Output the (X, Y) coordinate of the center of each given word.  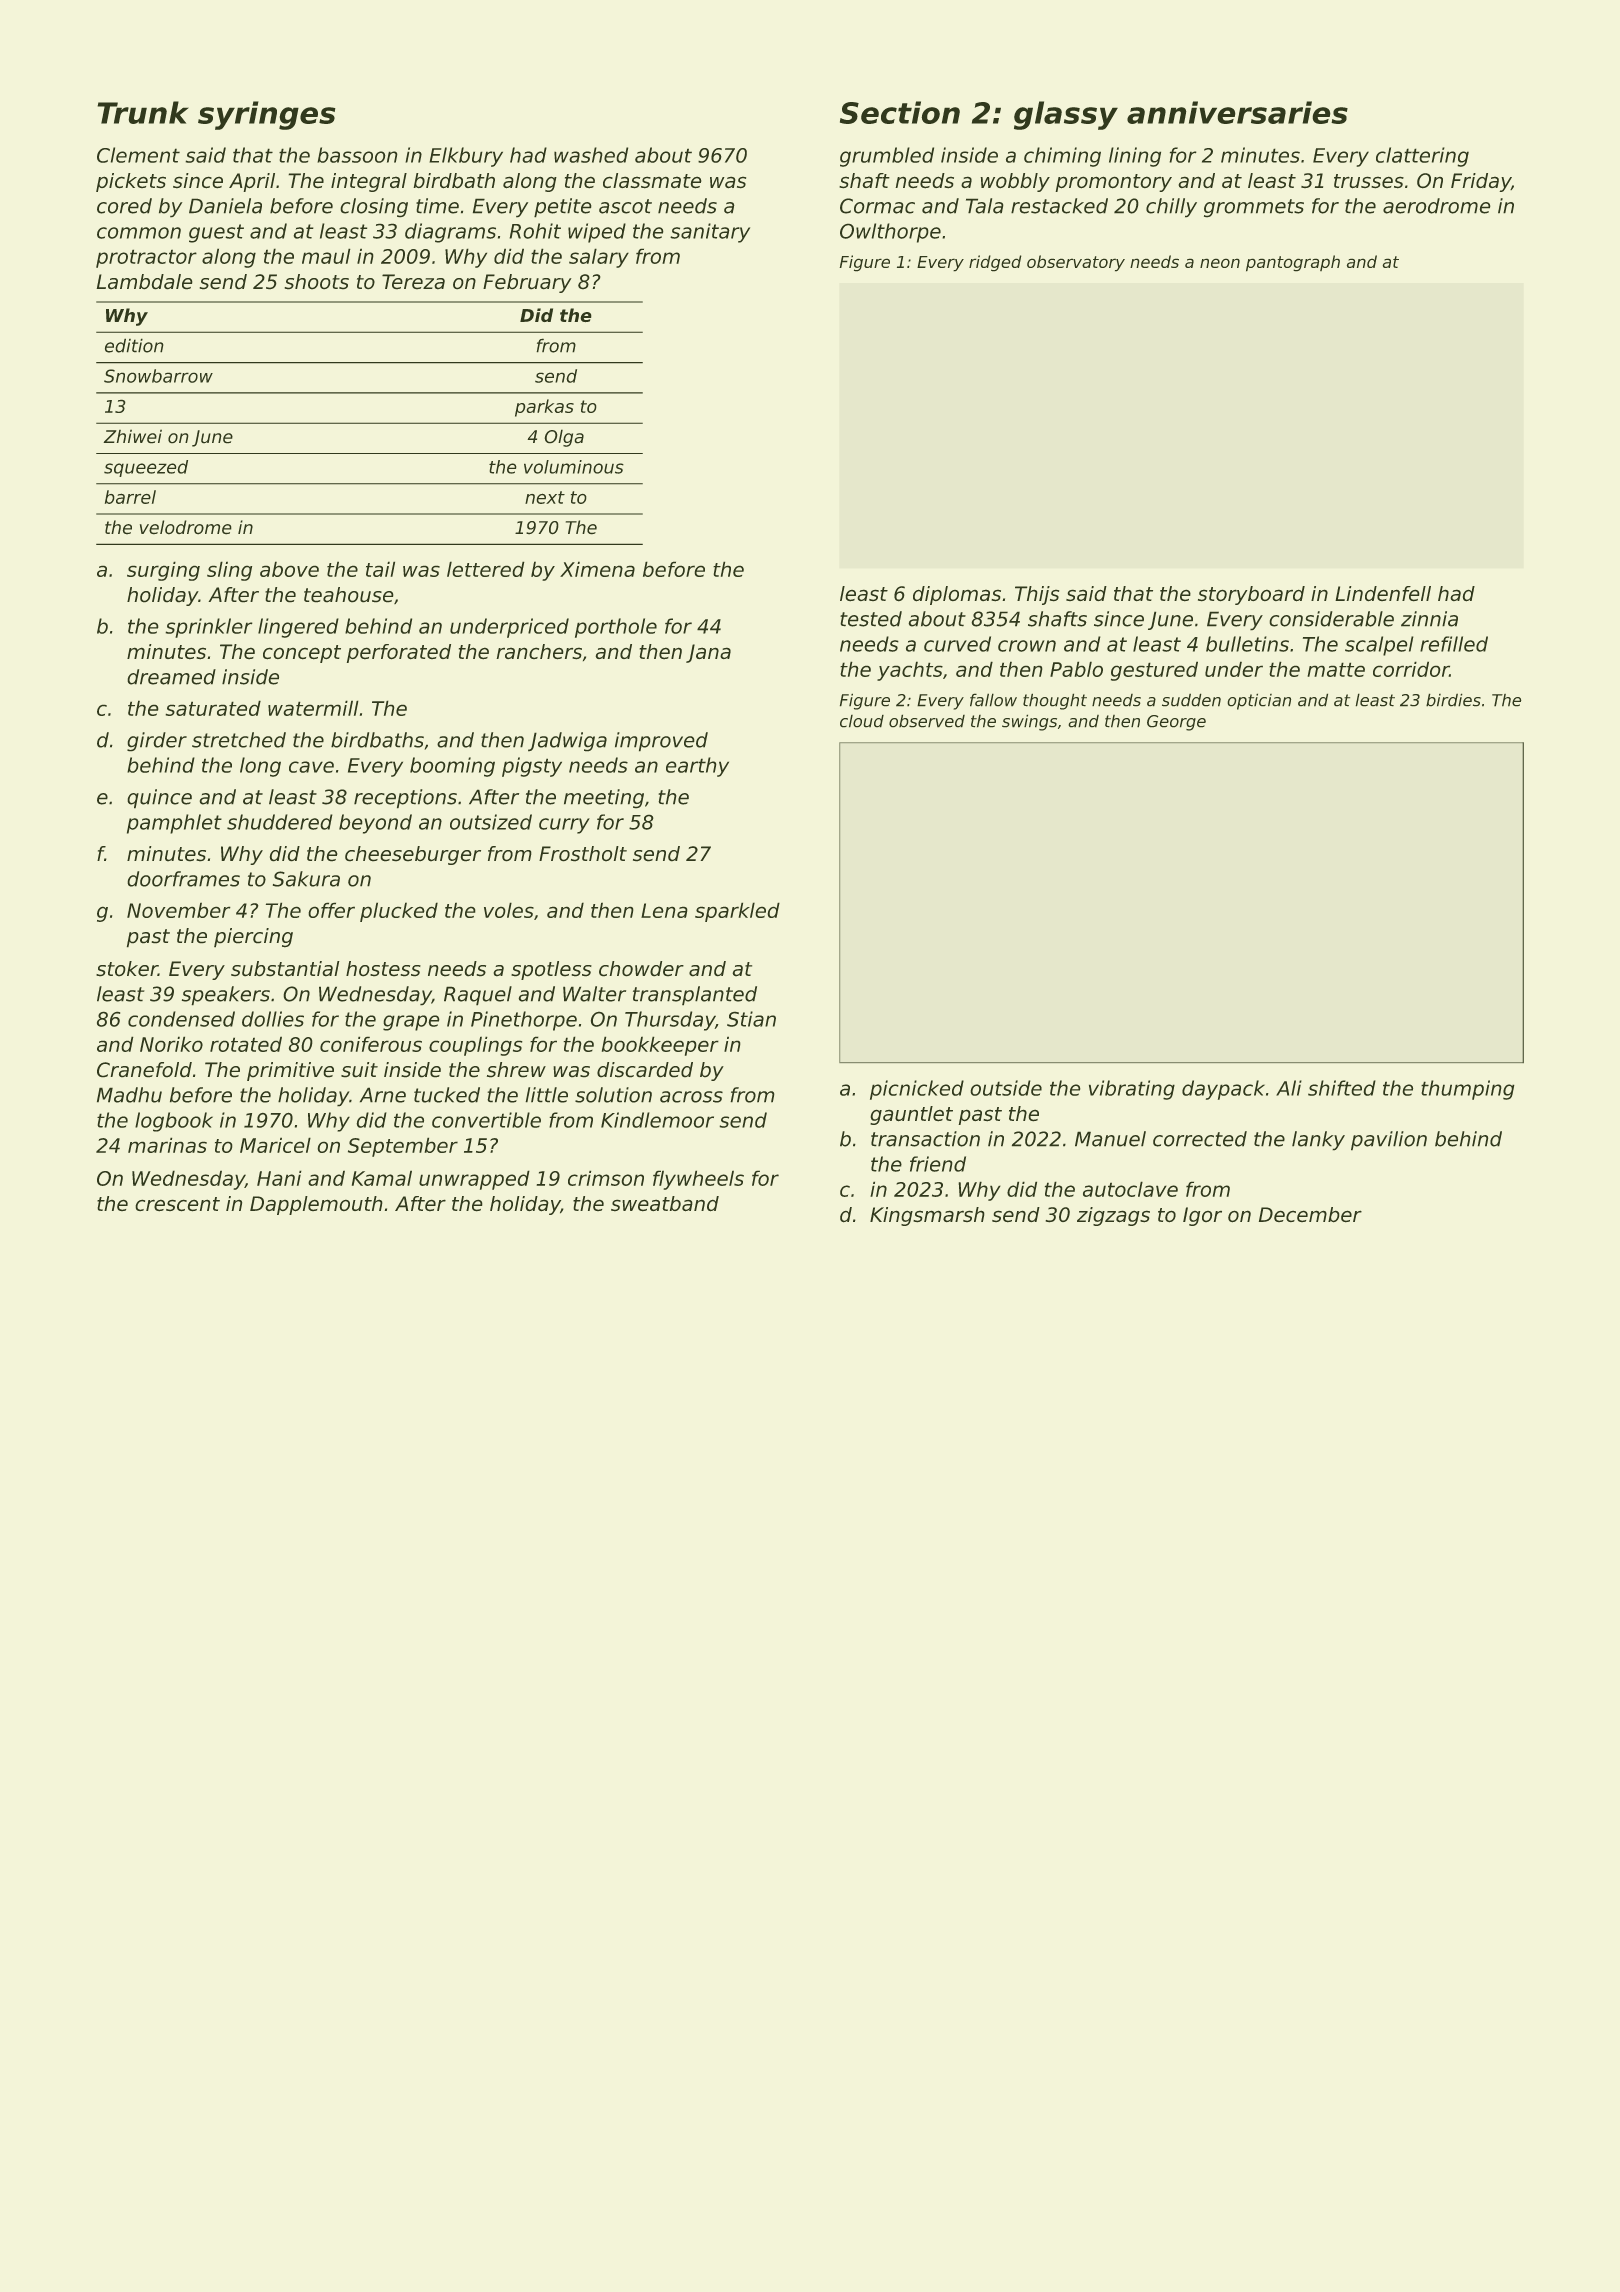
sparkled (737, 912)
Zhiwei (132, 436)
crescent (177, 1204)
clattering (1422, 157)
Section (900, 112)
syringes (267, 115)
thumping (1468, 1090)
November (179, 910)
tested (871, 619)
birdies (1453, 700)
